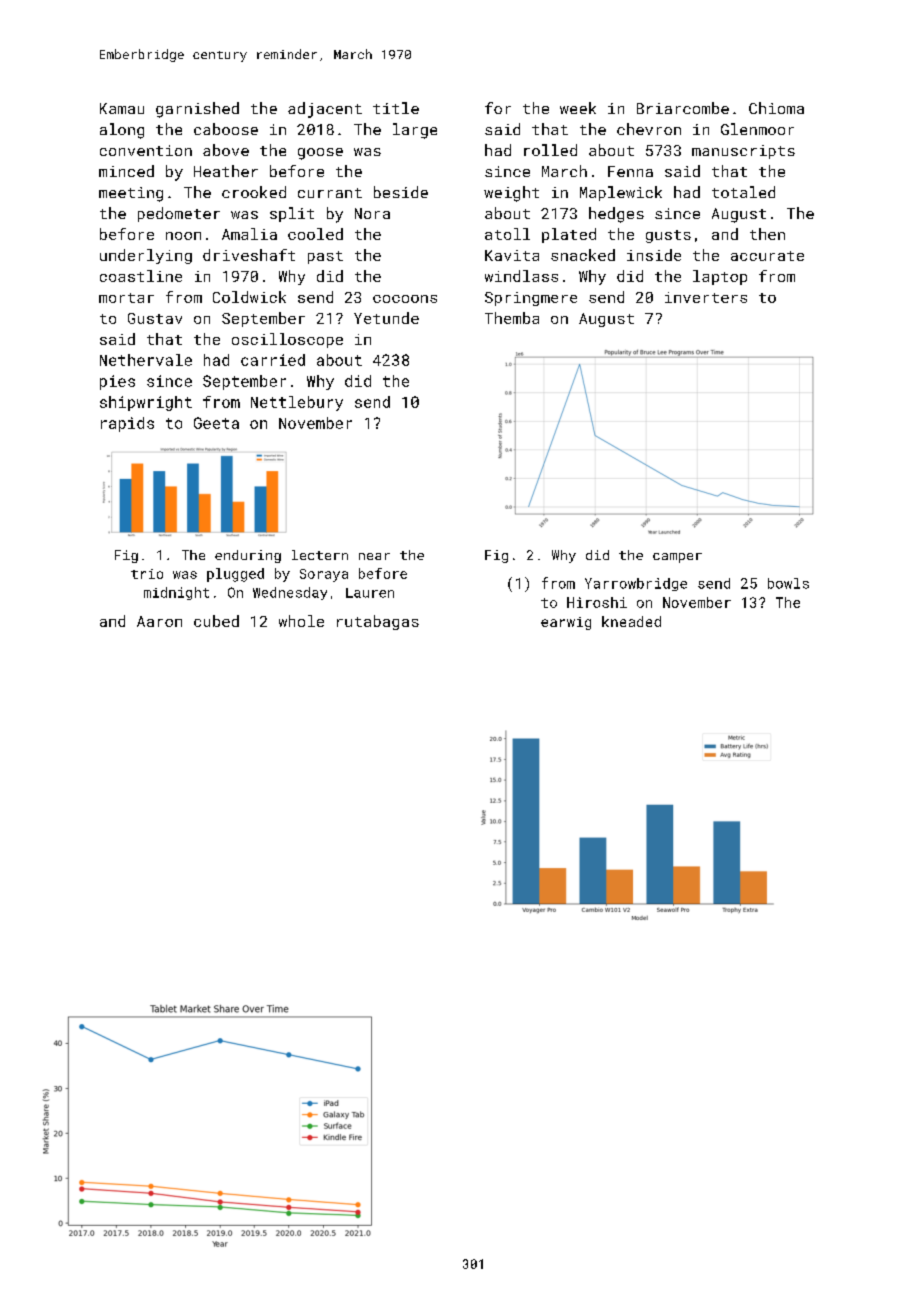  Describe the element at coordinates (325, 110) in the screenshot. I see `adjacent` at that location.
